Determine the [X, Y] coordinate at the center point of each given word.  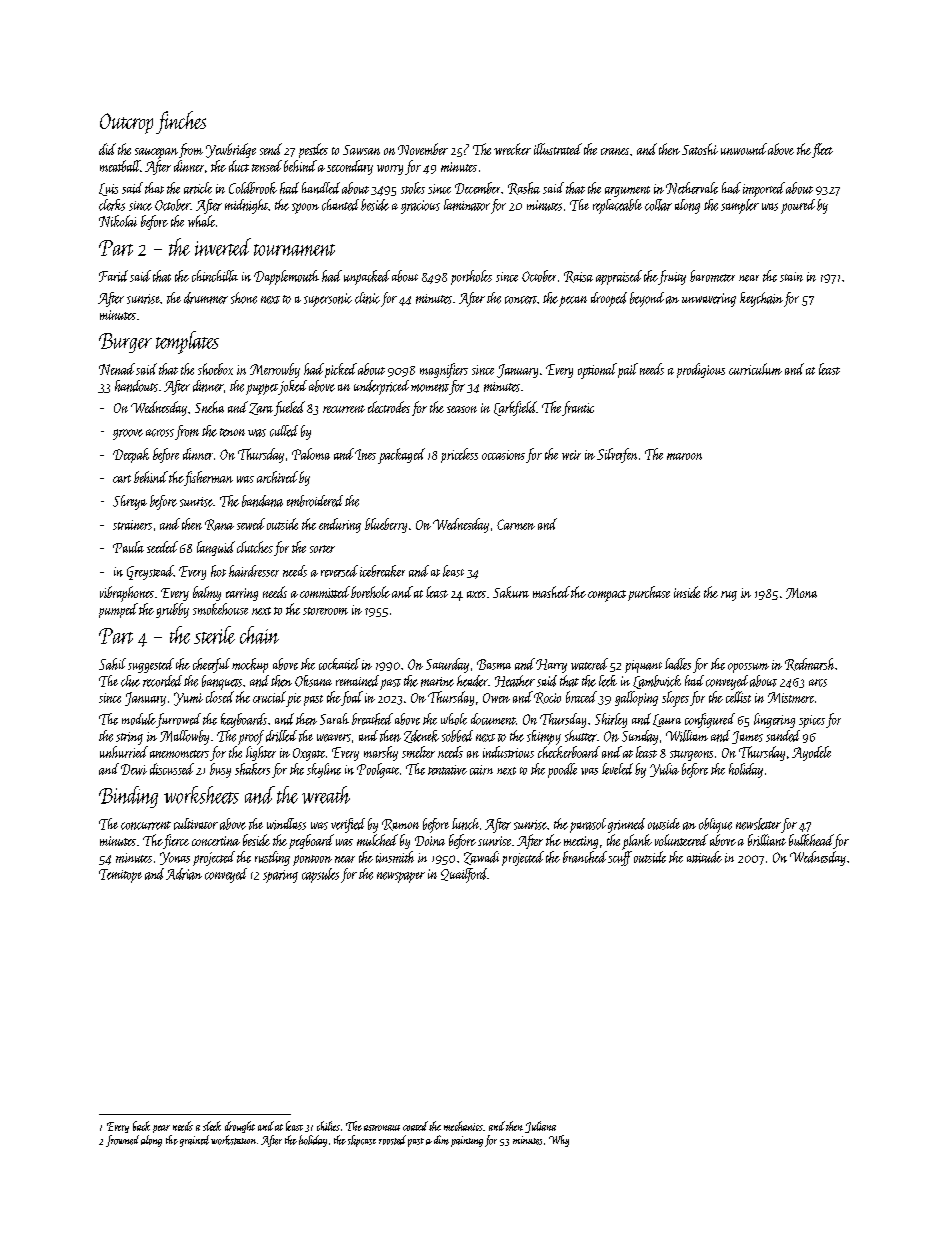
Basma [494, 664]
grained [194, 1141]
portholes [471, 277]
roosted [392, 1140]
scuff [620, 858]
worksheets [201, 795]
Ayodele [811, 753]
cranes [615, 151]
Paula [128, 547]
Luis [108, 189]
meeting [581, 842]
